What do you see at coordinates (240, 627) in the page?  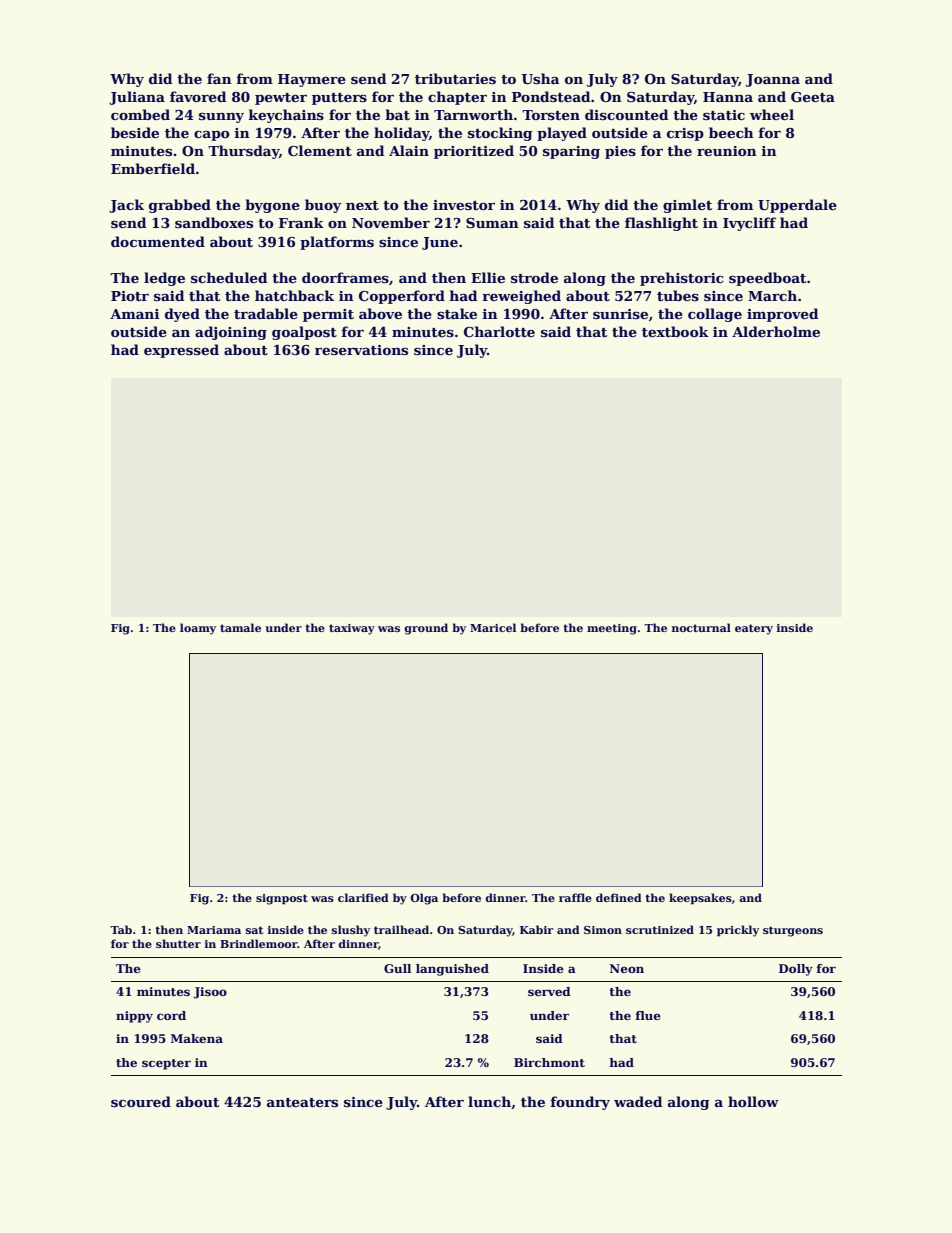 I see `tamale` at bounding box center [240, 627].
